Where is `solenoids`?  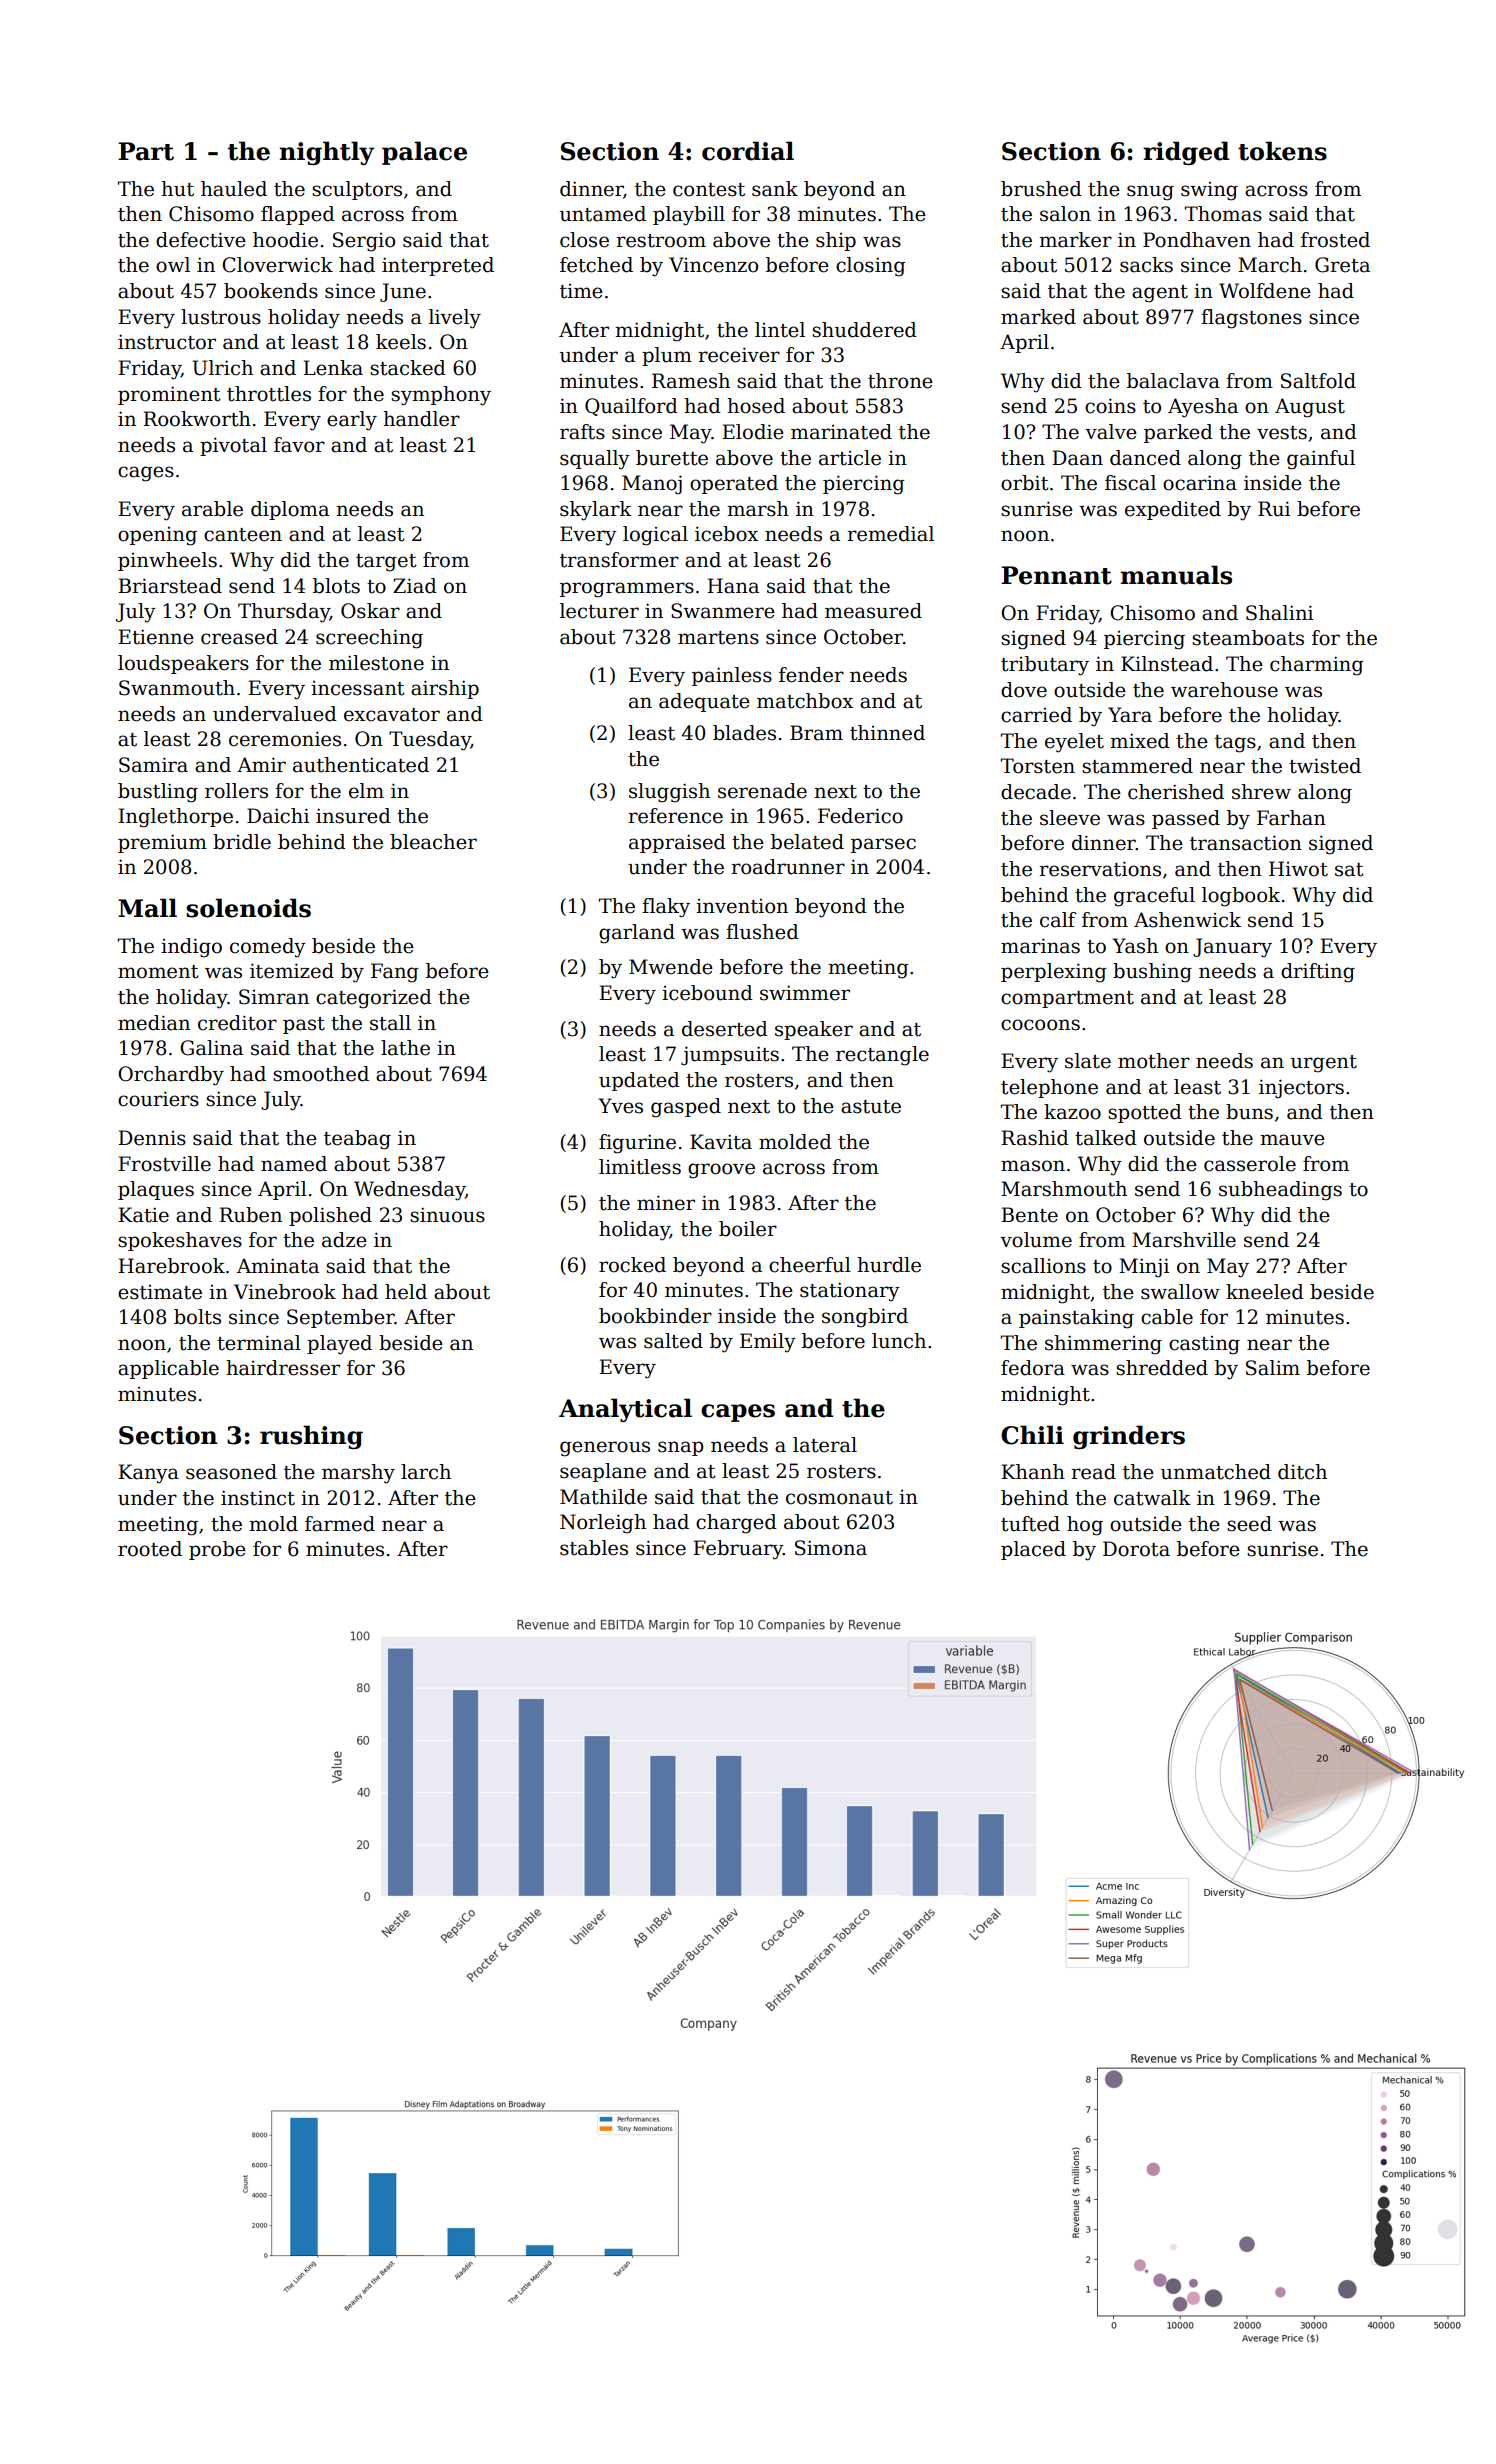
solenoids is located at coordinates (248, 908).
